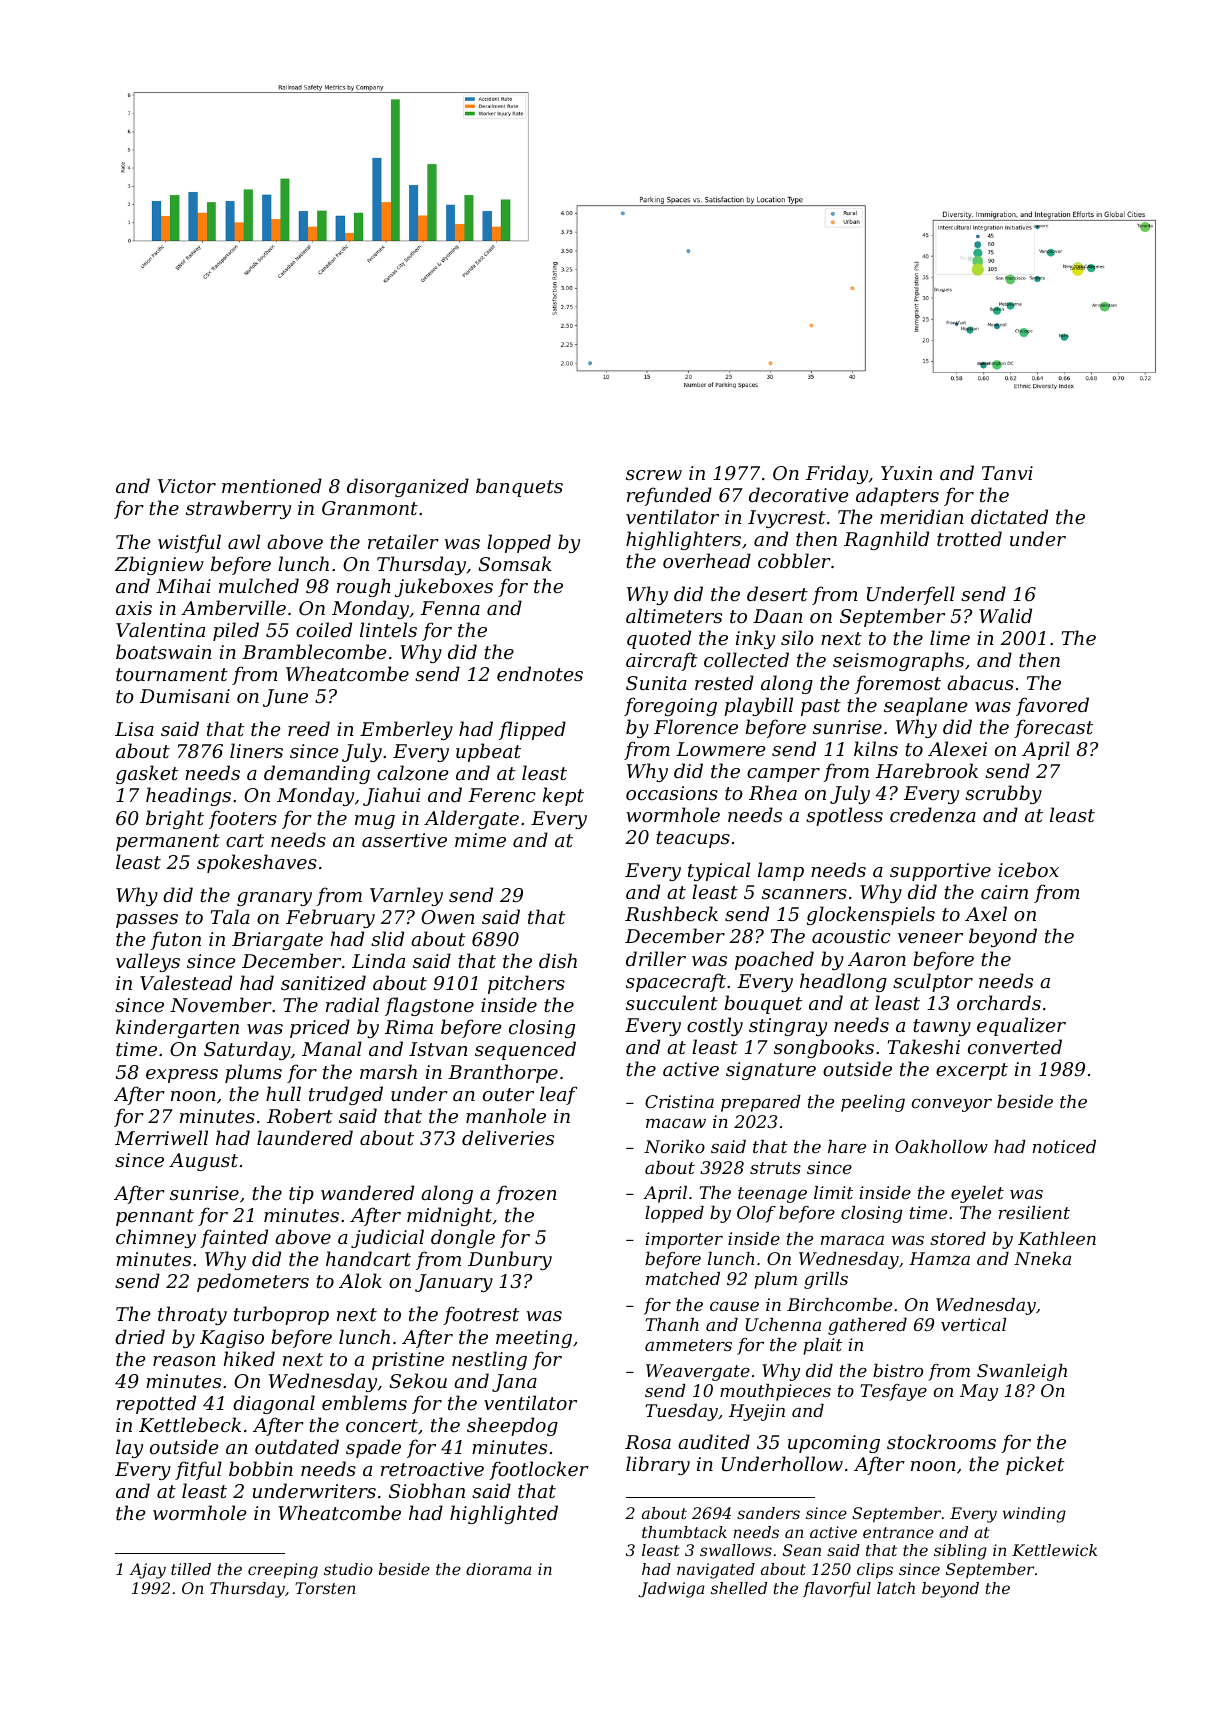 This image has width=1215, height=1718. I want to click on thumbtack, so click(684, 1532).
